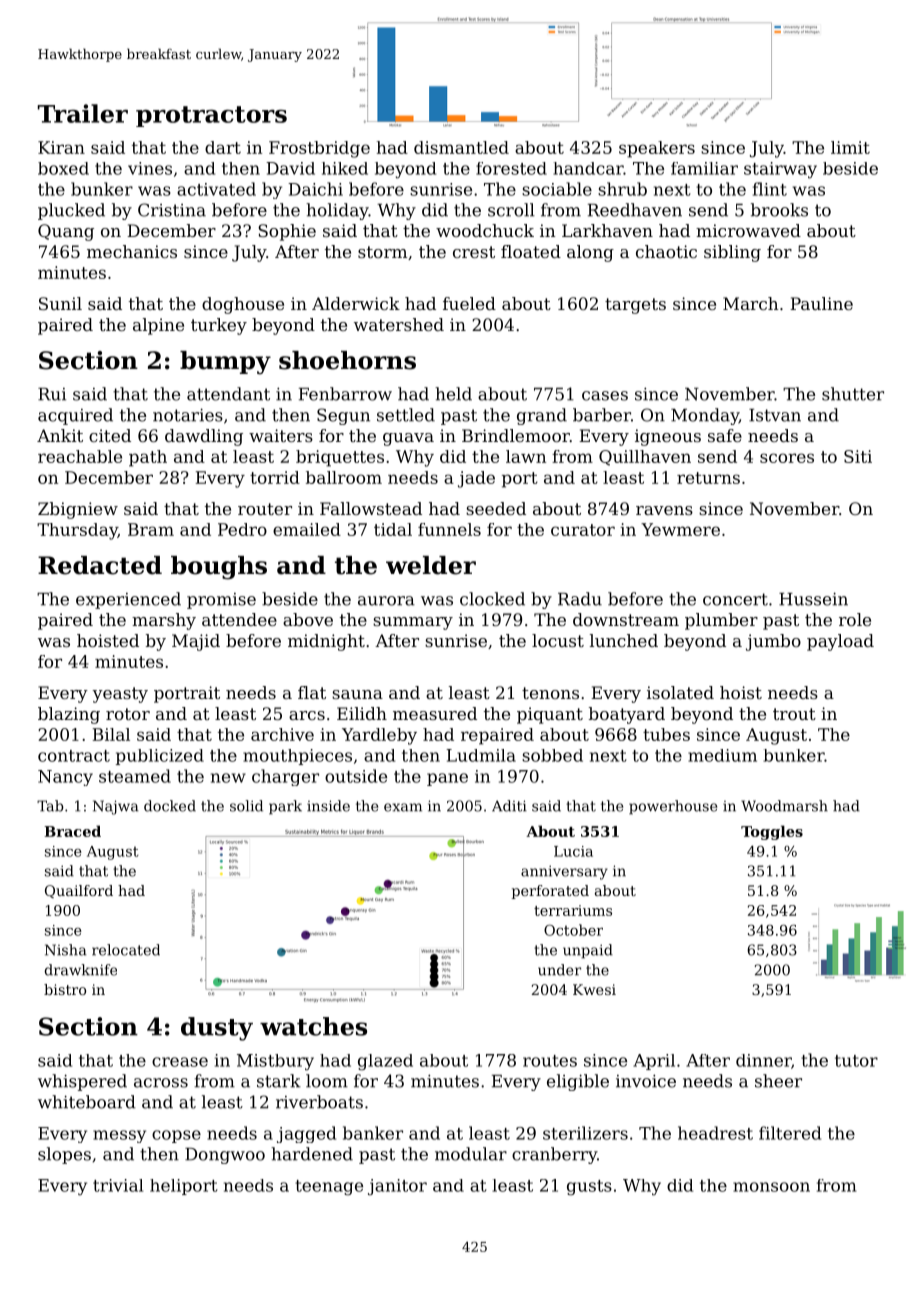 This screenshot has height=1308, width=924. I want to click on janitor, so click(397, 1187).
